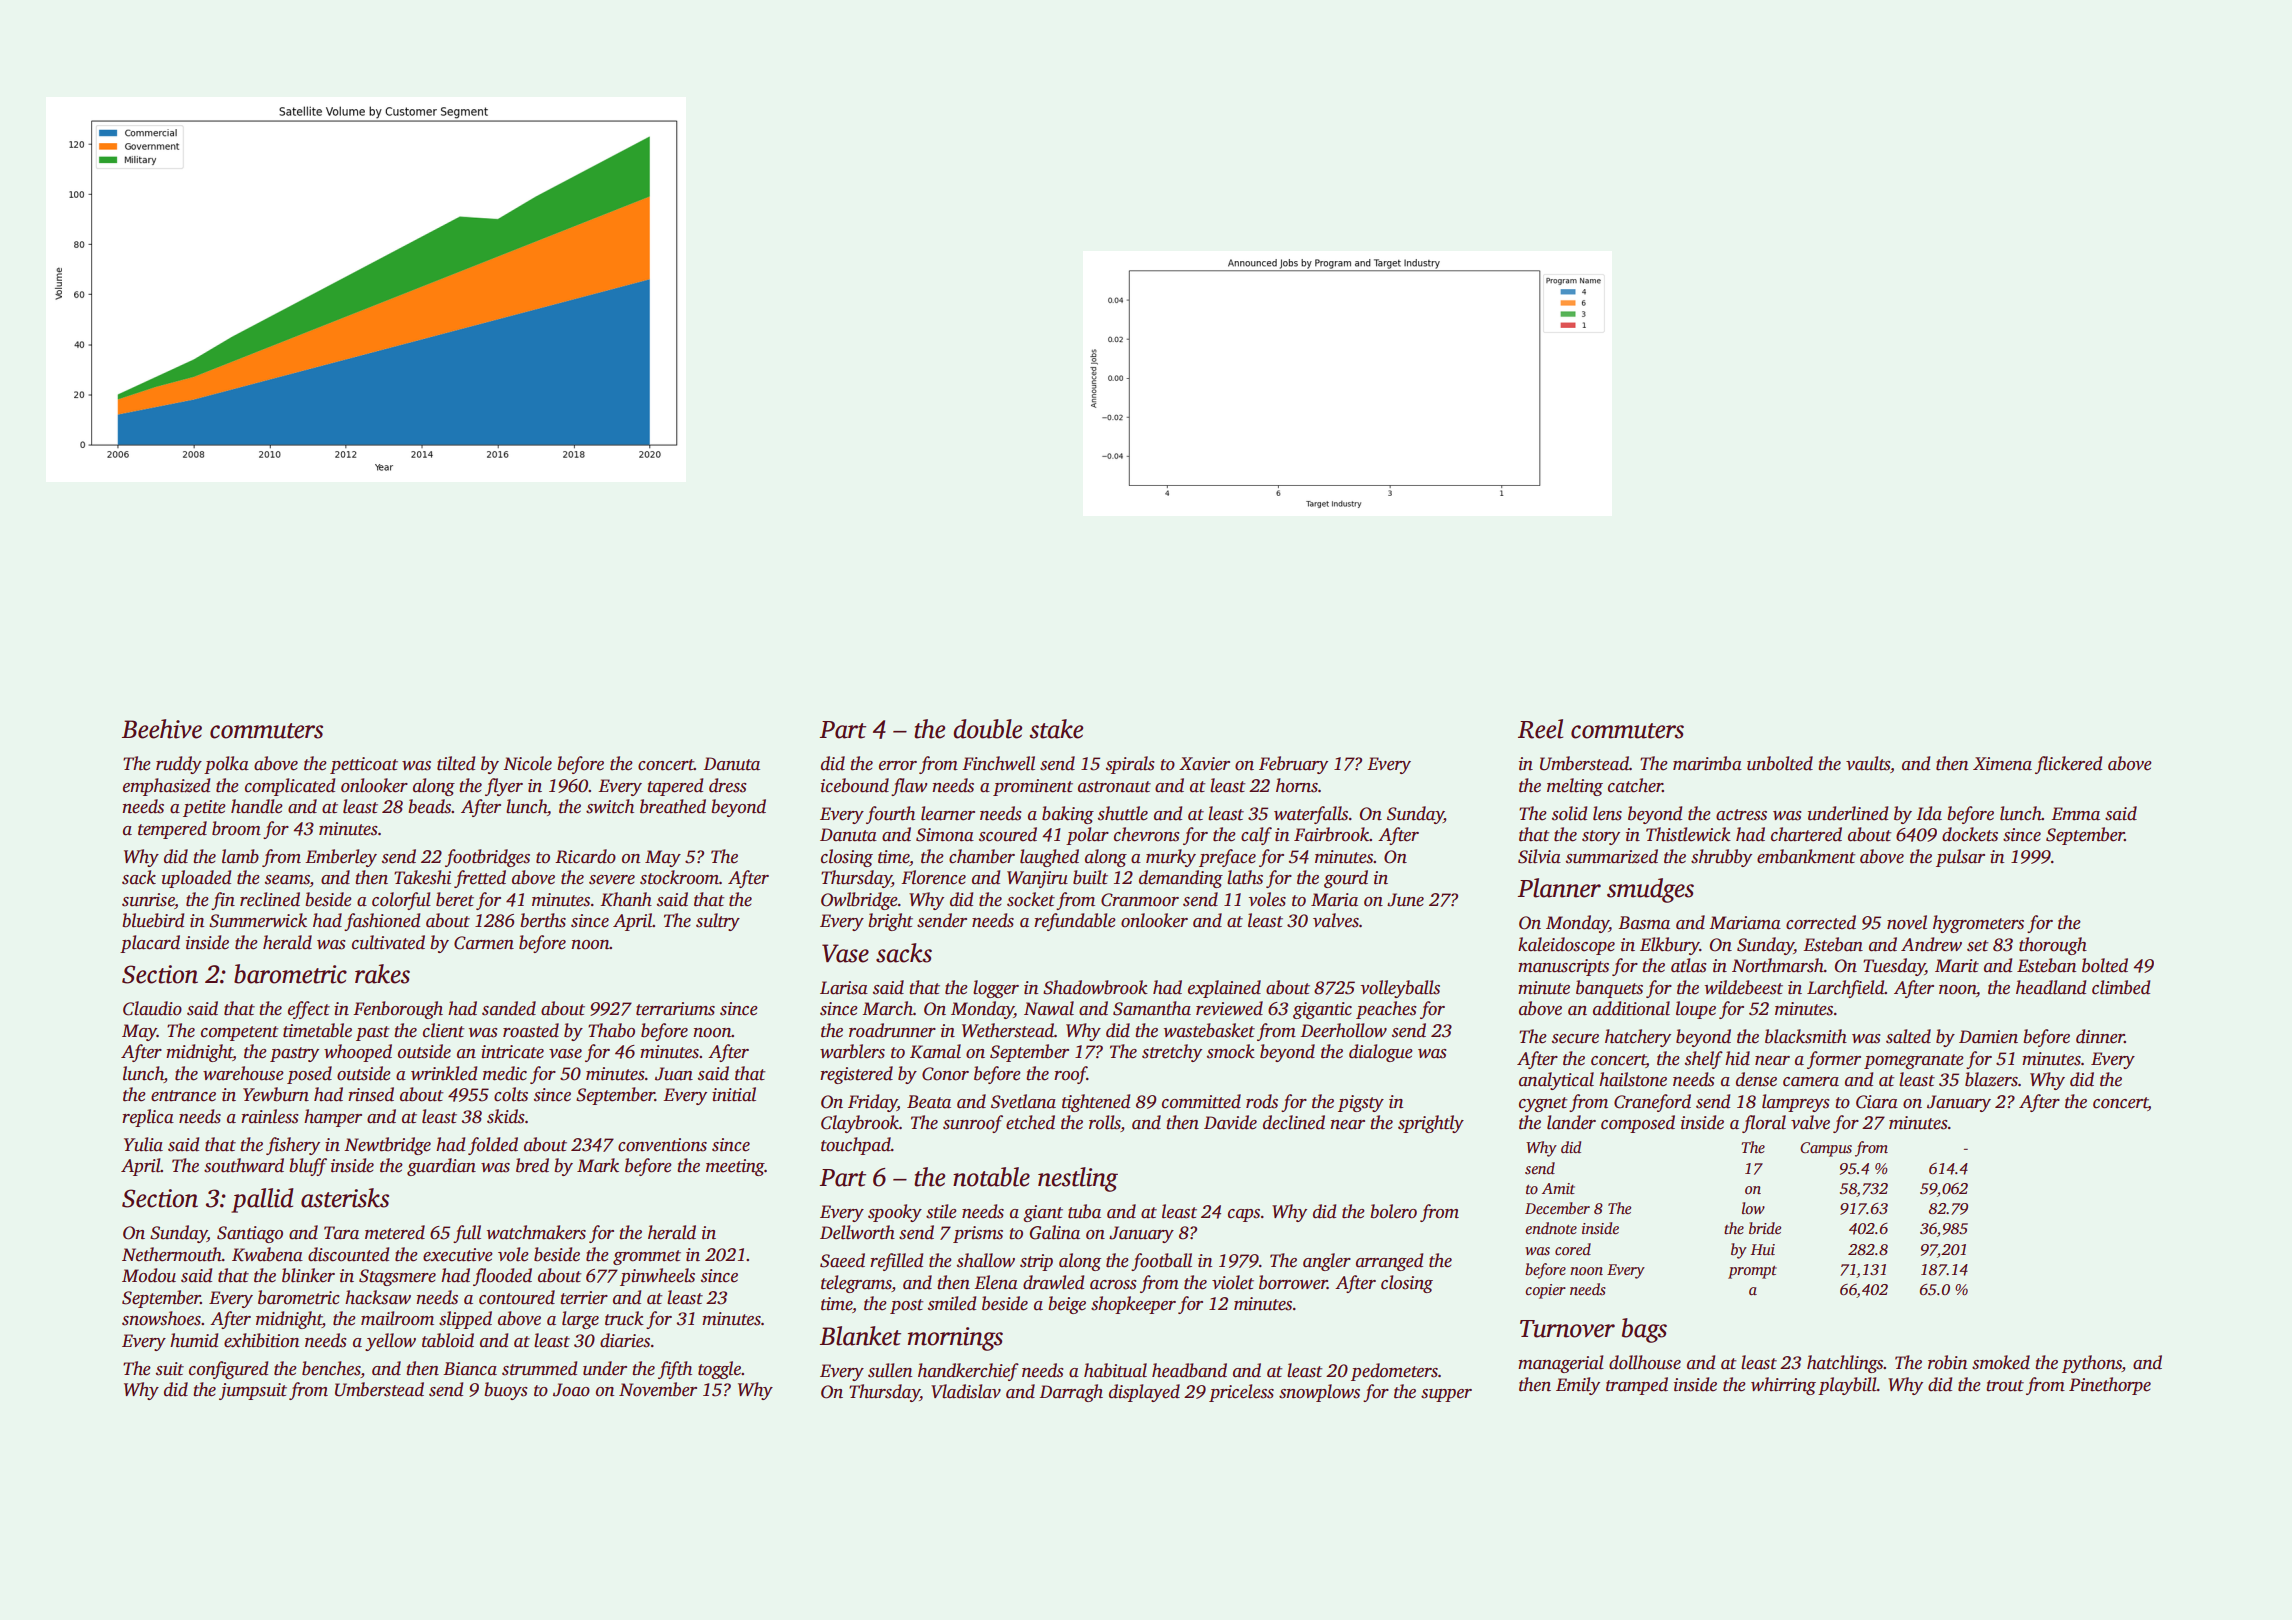  What do you see at coordinates (1172, 1053) in the screenshot?
I see `stretchy` at bounding box center [1172, 1053].
